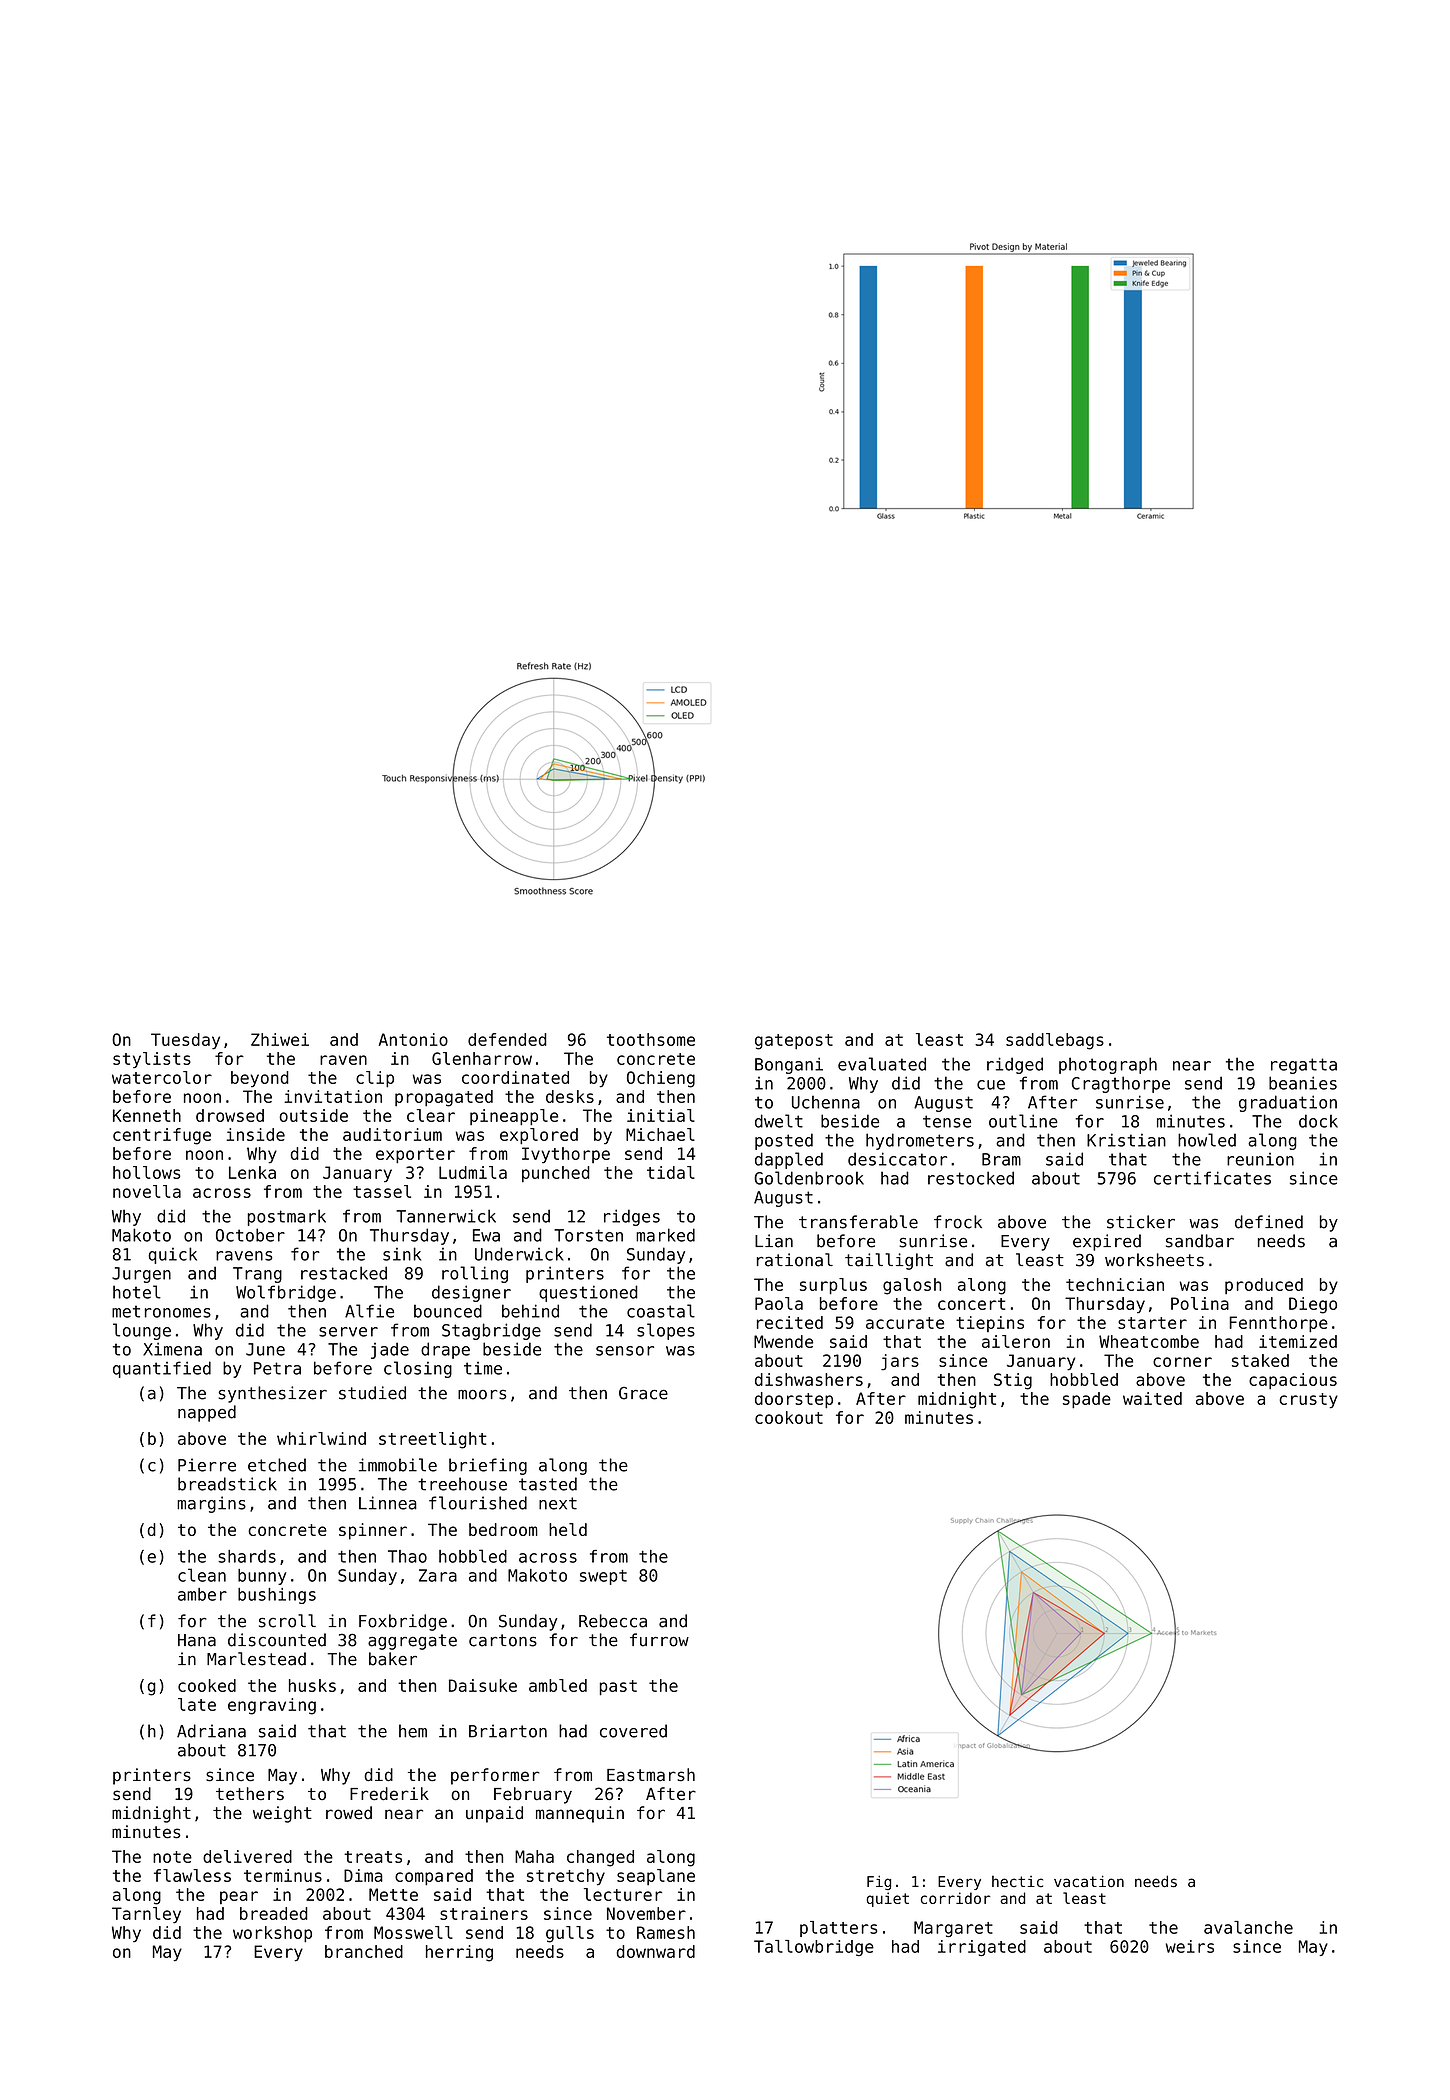 This screenshot has width=1450, height=2100. What do you see at coordinates (398, 1465) in the screenshot?
I see `immobile` at bounding box center [398, 1465].
